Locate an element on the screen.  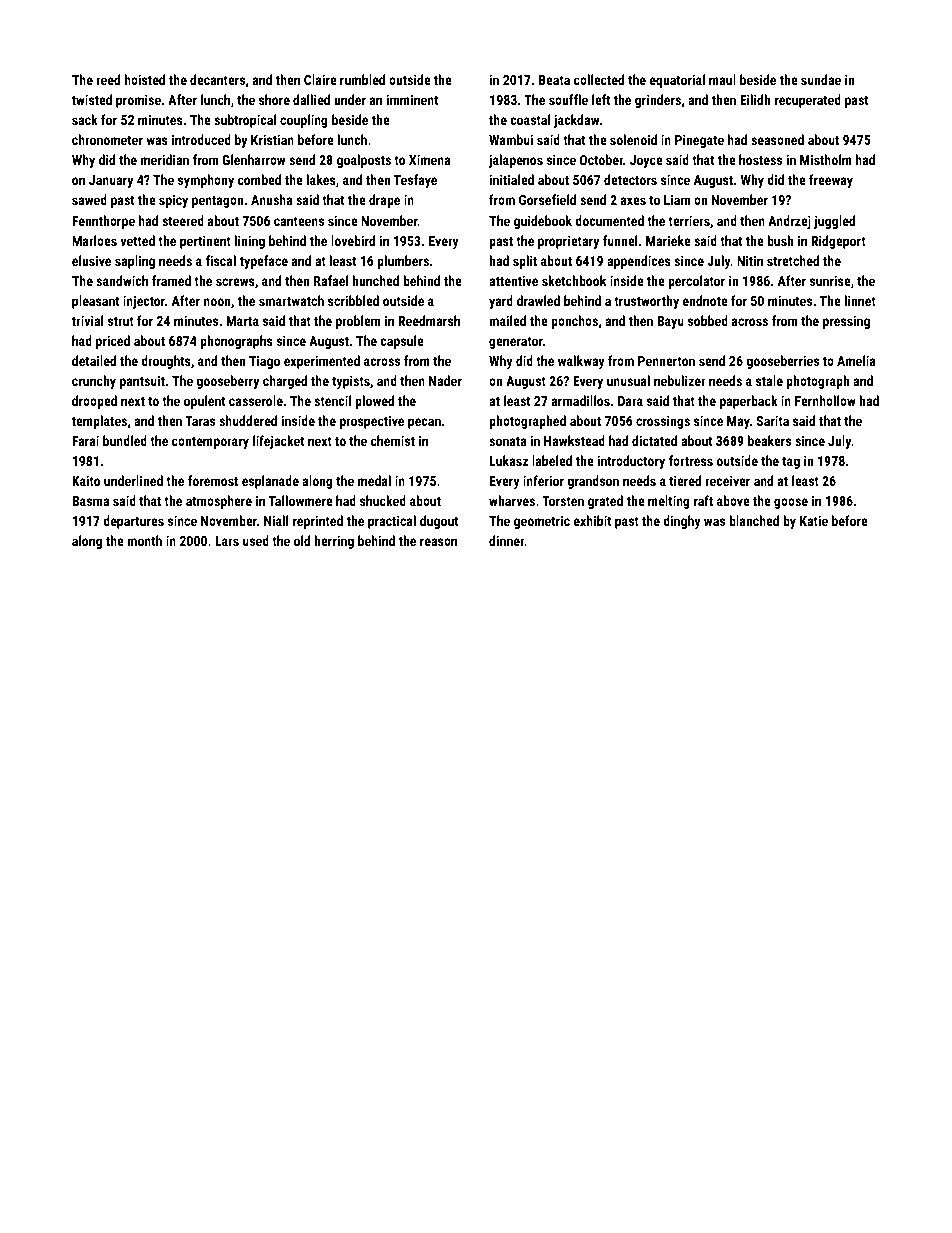
Katie is located at coordinates (814, 520).
